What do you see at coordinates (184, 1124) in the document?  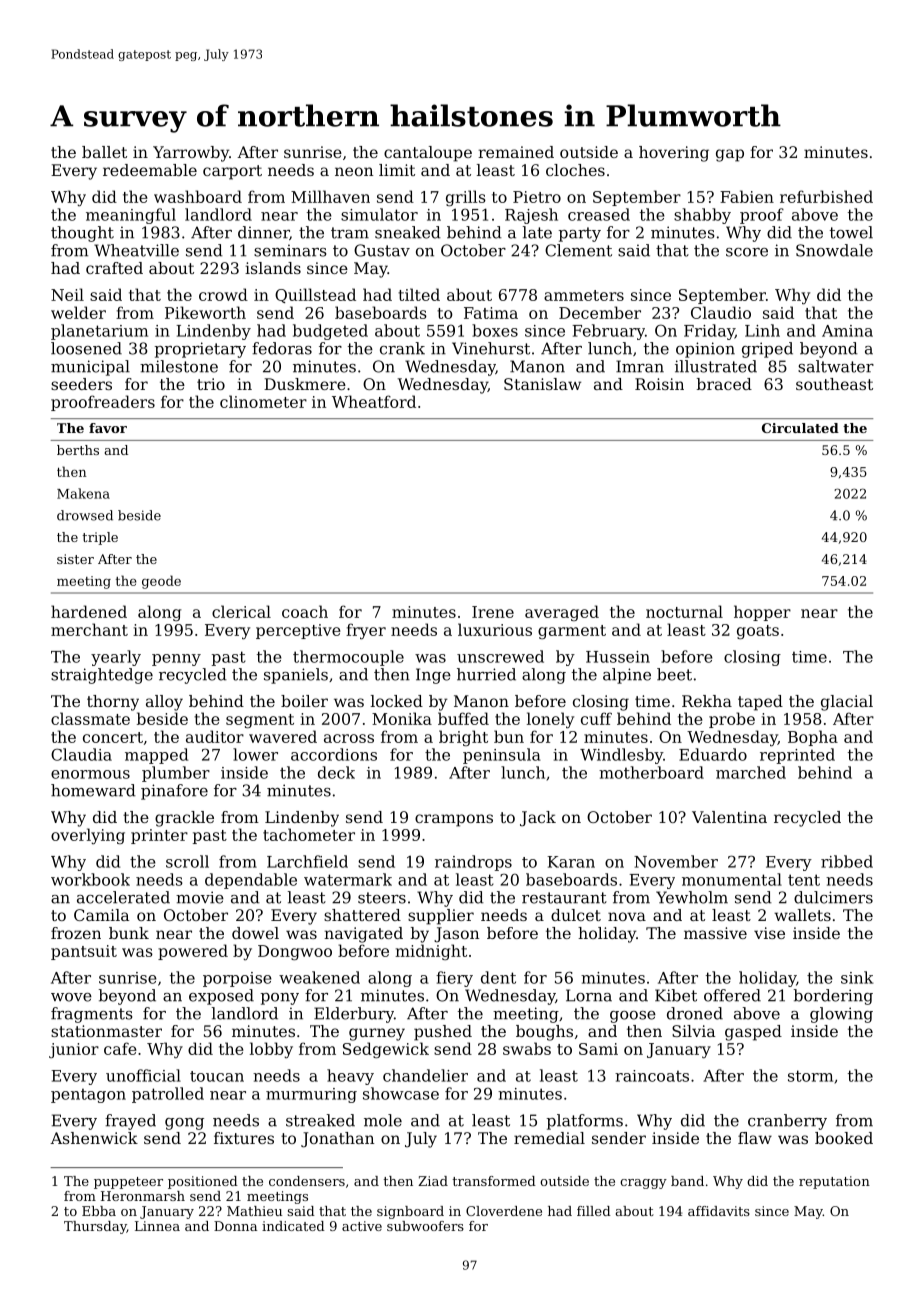 I see `gong` at bounding box center [184, 1124].
